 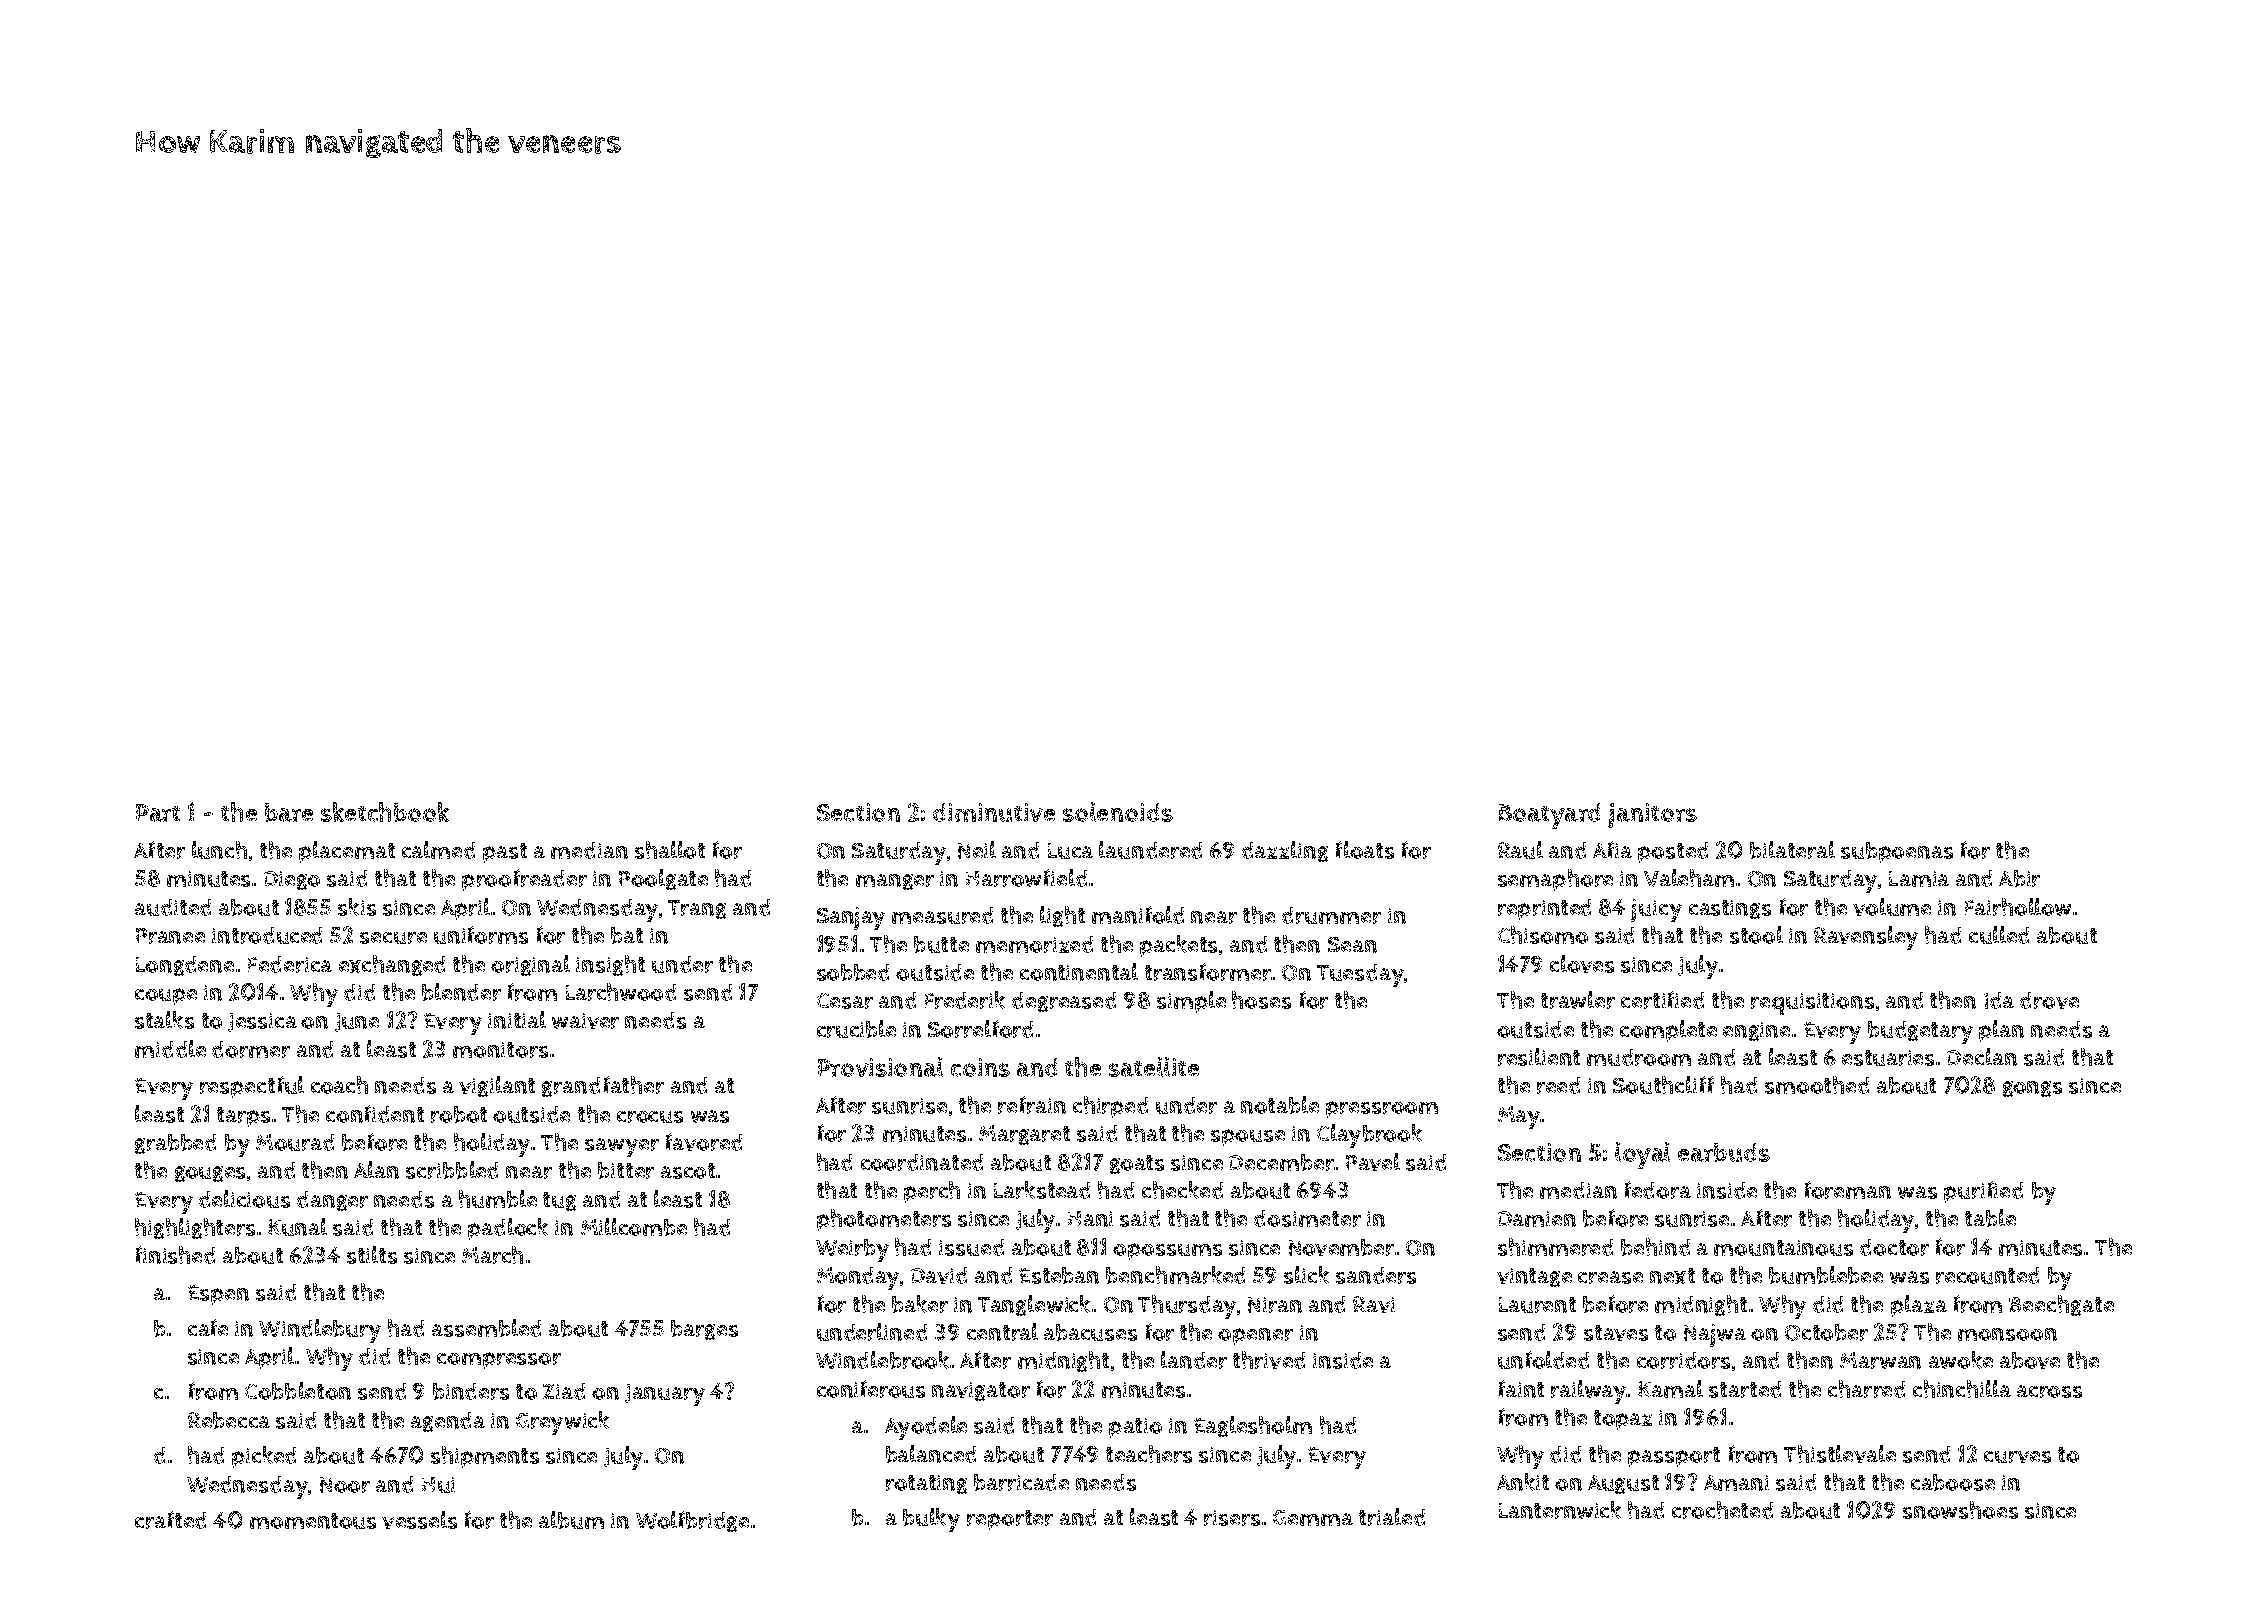 I want to click on sketchbook, so click(x=385, y=812).
